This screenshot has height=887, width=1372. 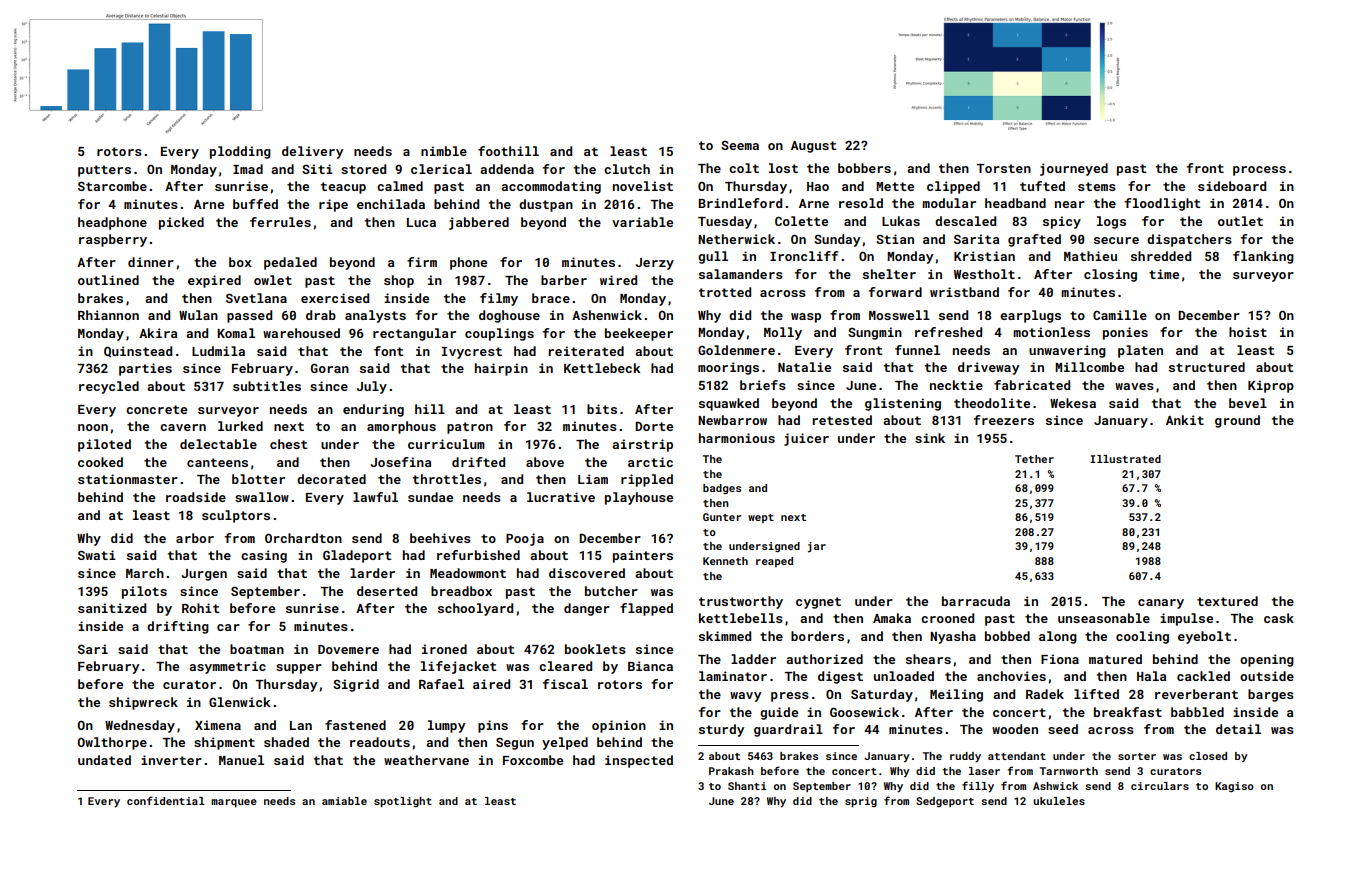 I want to click on dispatchers, so click(x=1189, y=240).
